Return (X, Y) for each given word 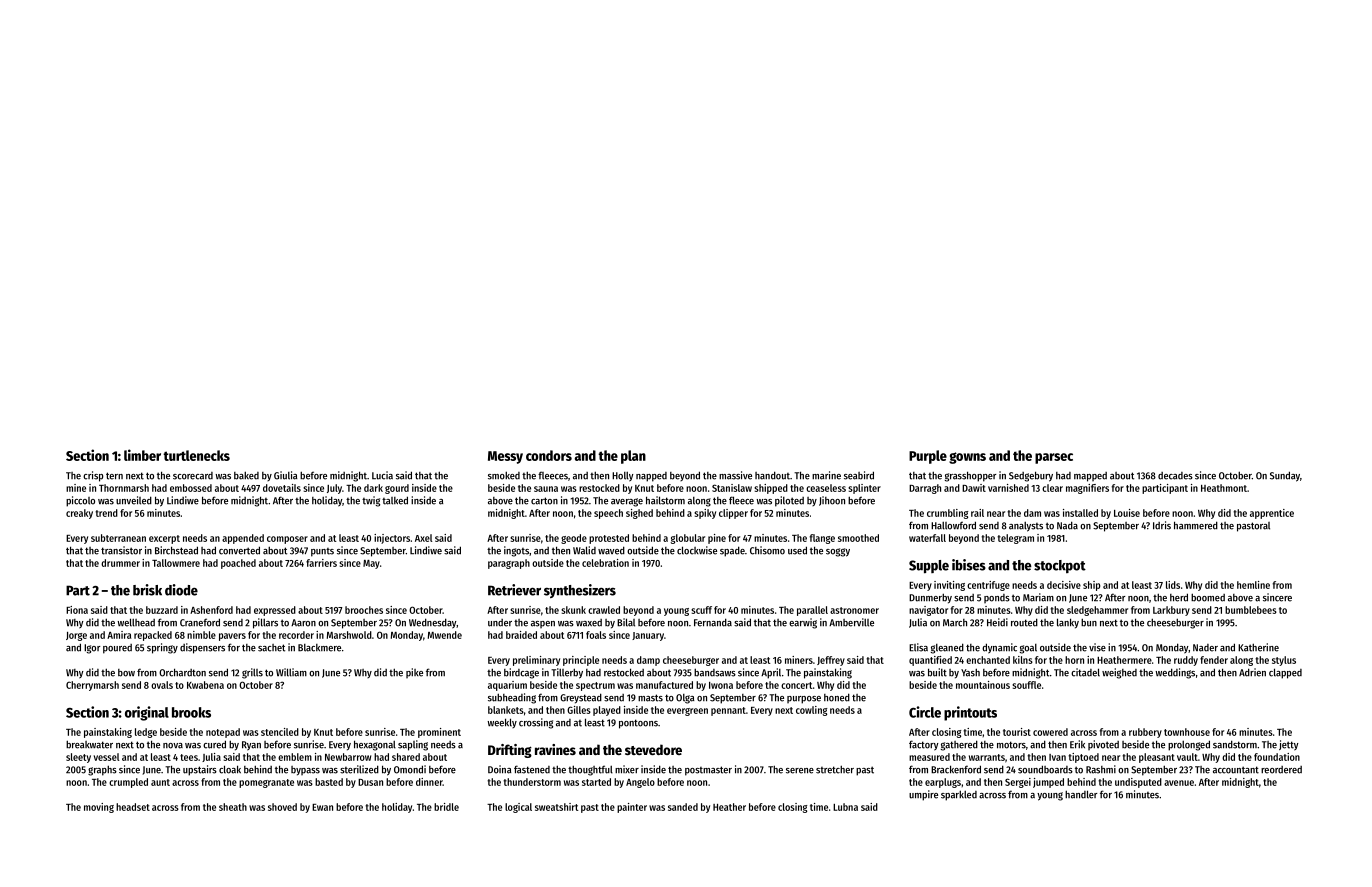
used (797, 550)
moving (99, 808)
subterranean (118, 538)
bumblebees (1251, 610)
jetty (1289, 745)
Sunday (1285, 476)
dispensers (202, 648)
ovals (162, 685)
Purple (928, 457)
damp (648, 661)
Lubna (845, 807)
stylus (1284, 661)
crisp (93, 476)
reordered (1281, 770)
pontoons (638, 724)
